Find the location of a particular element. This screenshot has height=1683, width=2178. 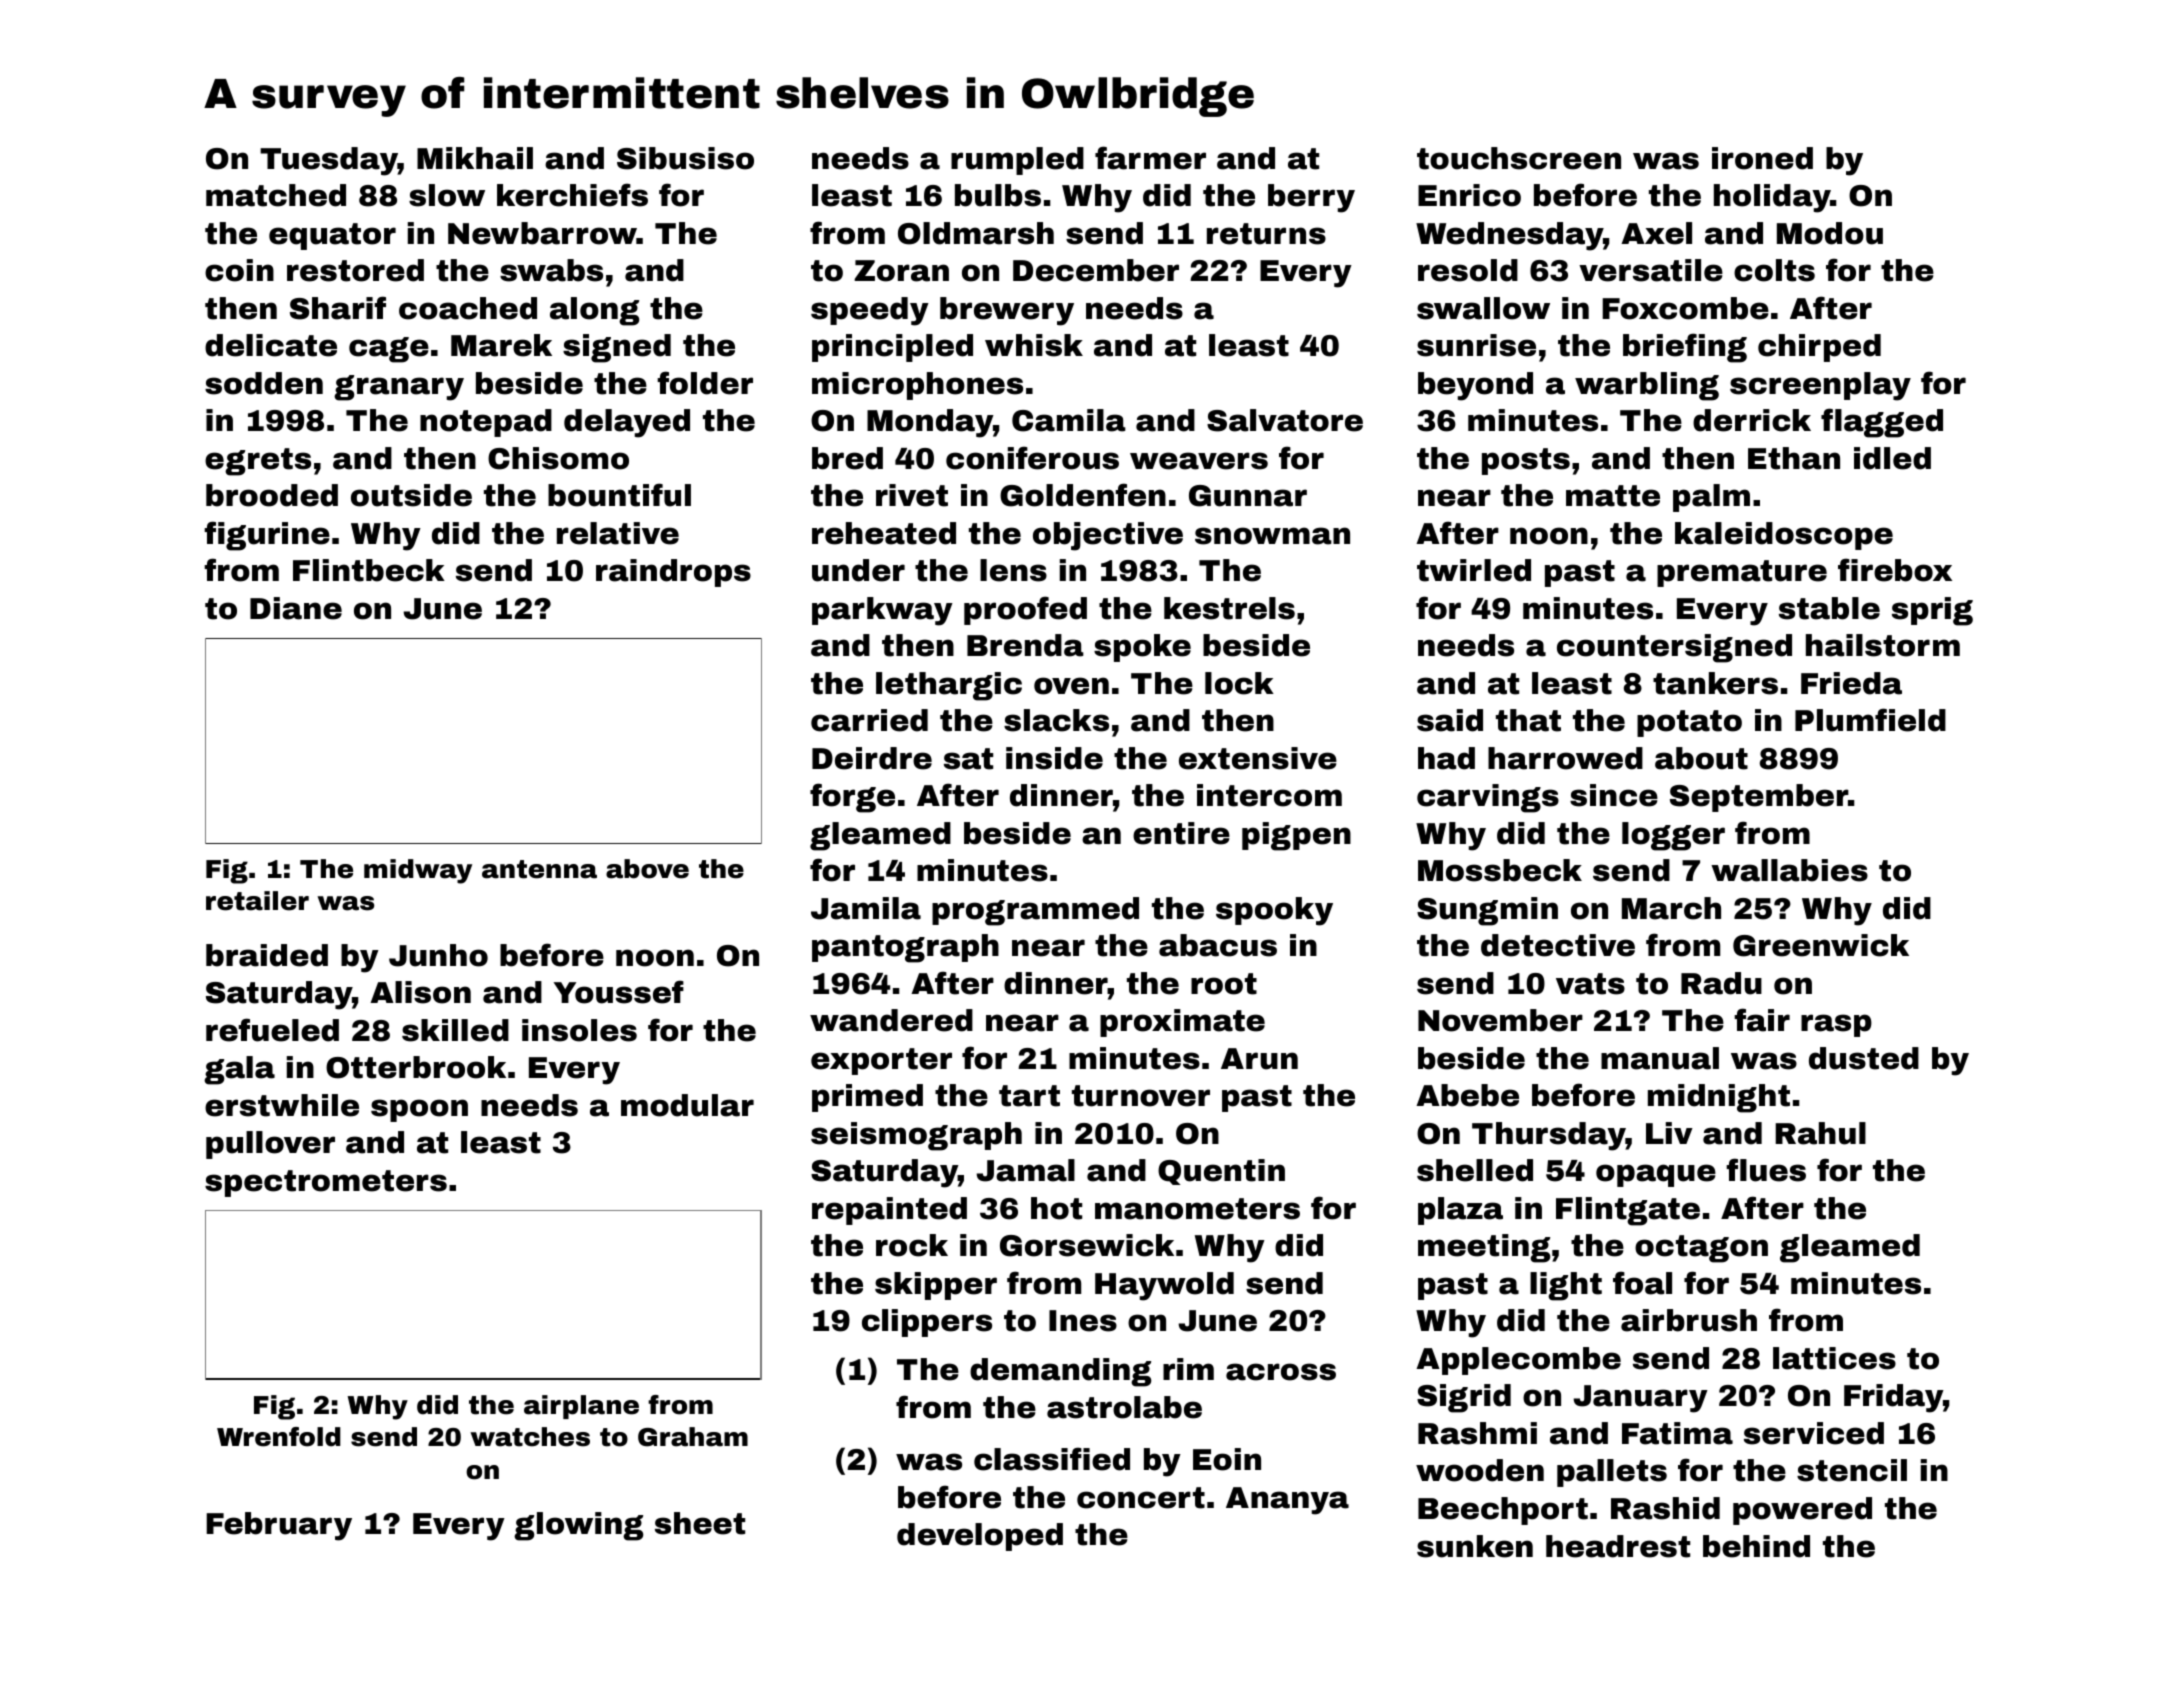

dusted is located at coordinates (1864, 1058).
